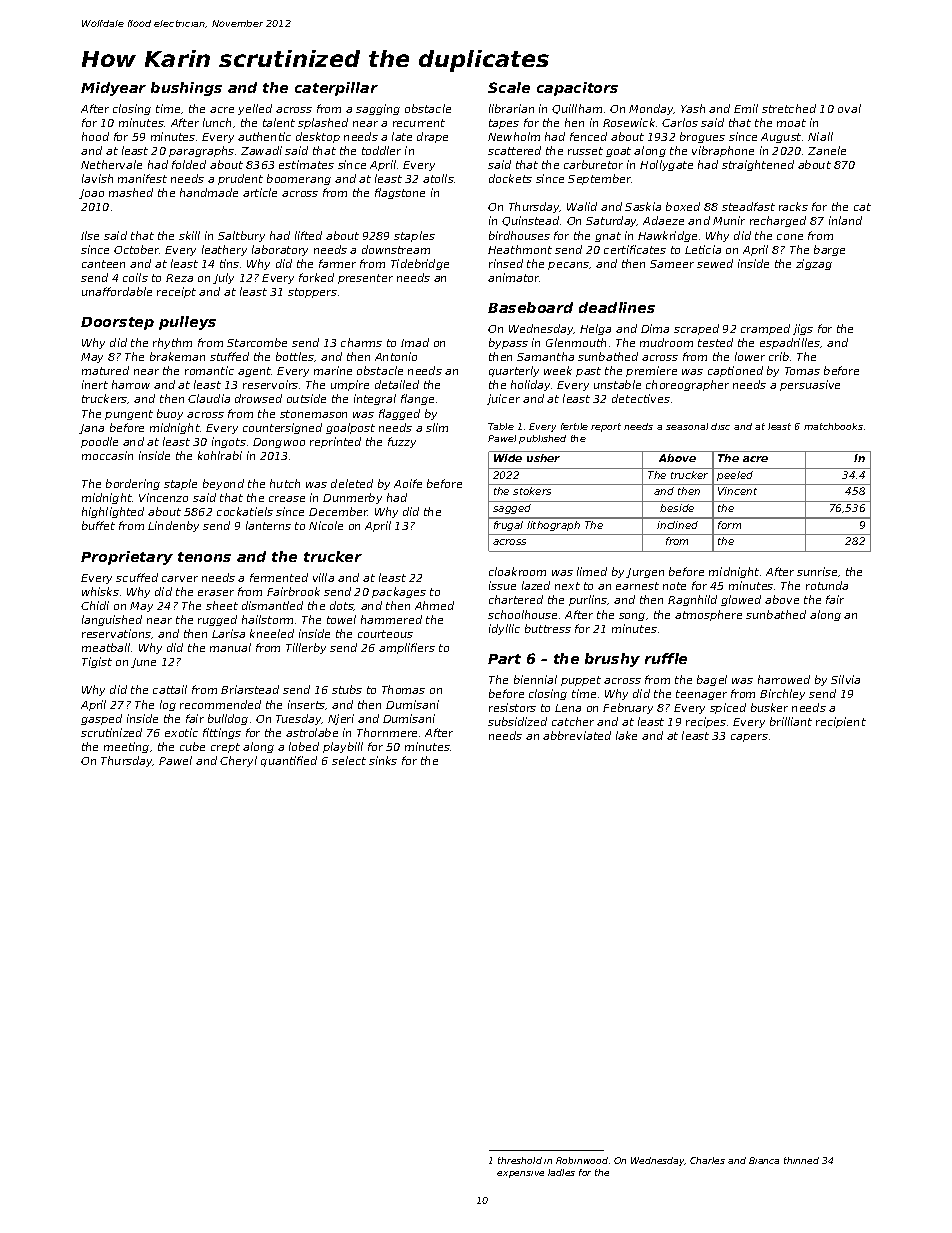  What do you see at coordinates (577, 89) in the screenshot?
I see `capacitors` at bounding box center [577, 89].
